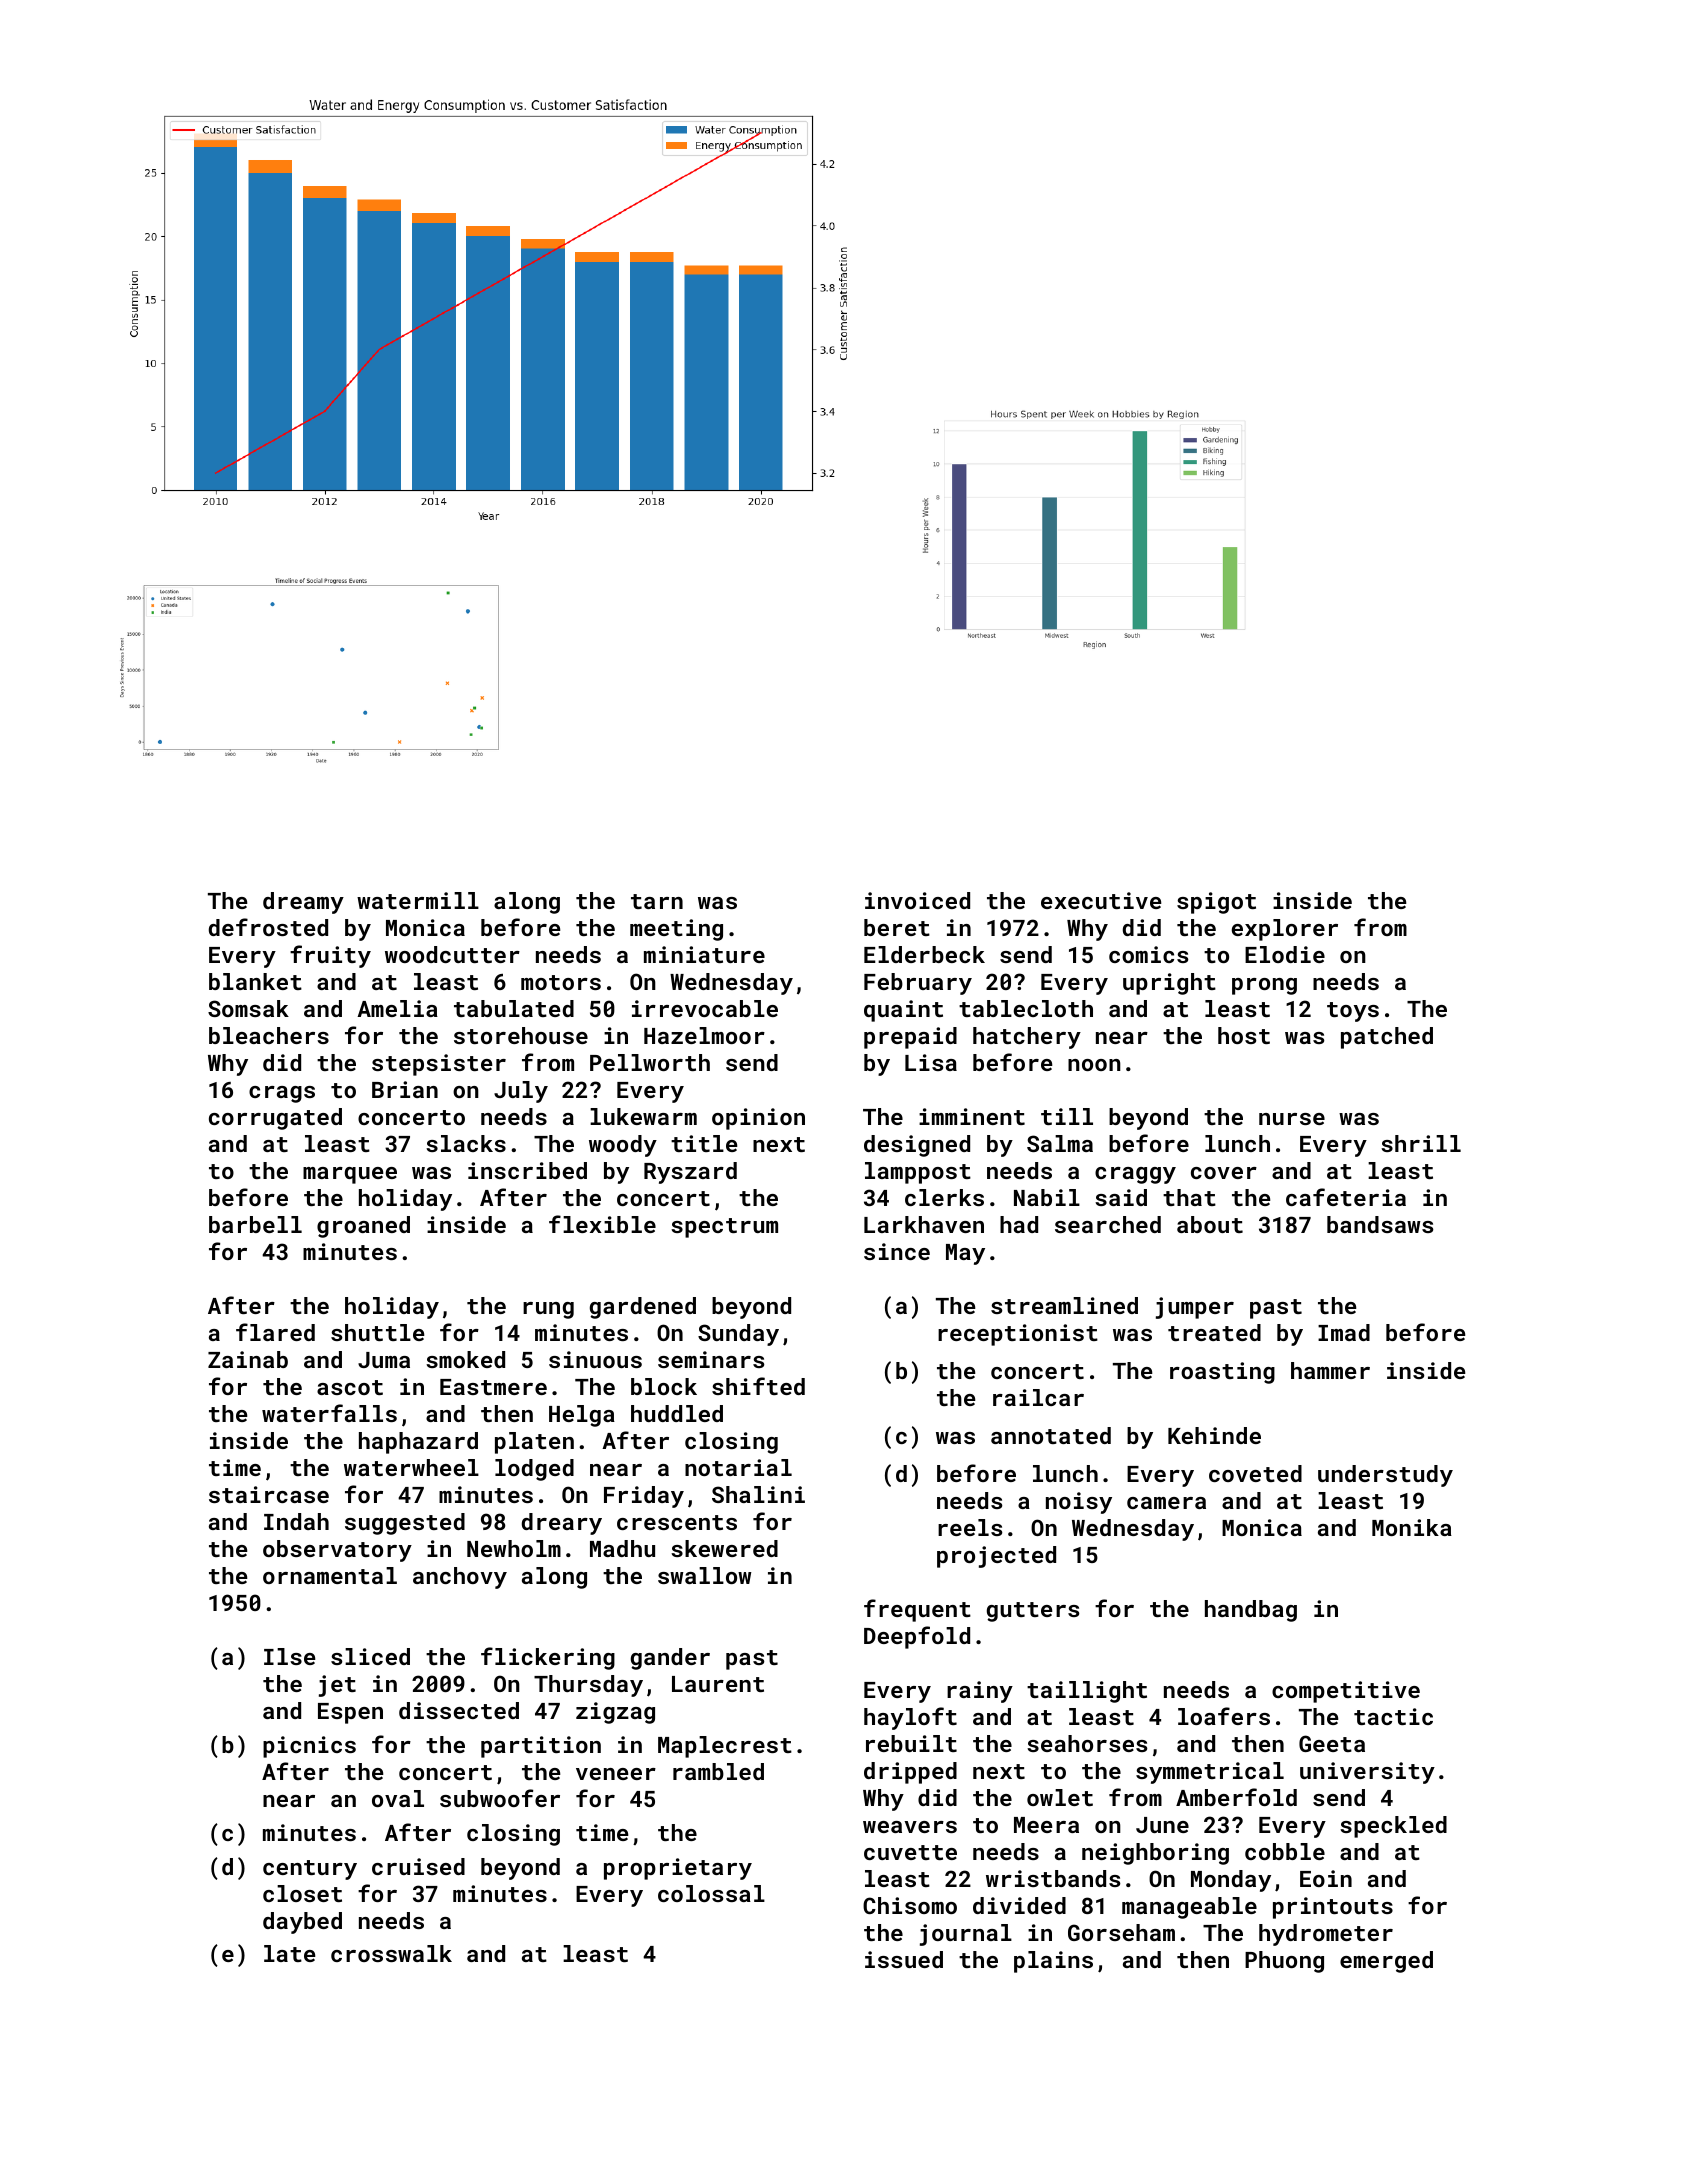  I want to click on cuvette, so click(910, 1852).
